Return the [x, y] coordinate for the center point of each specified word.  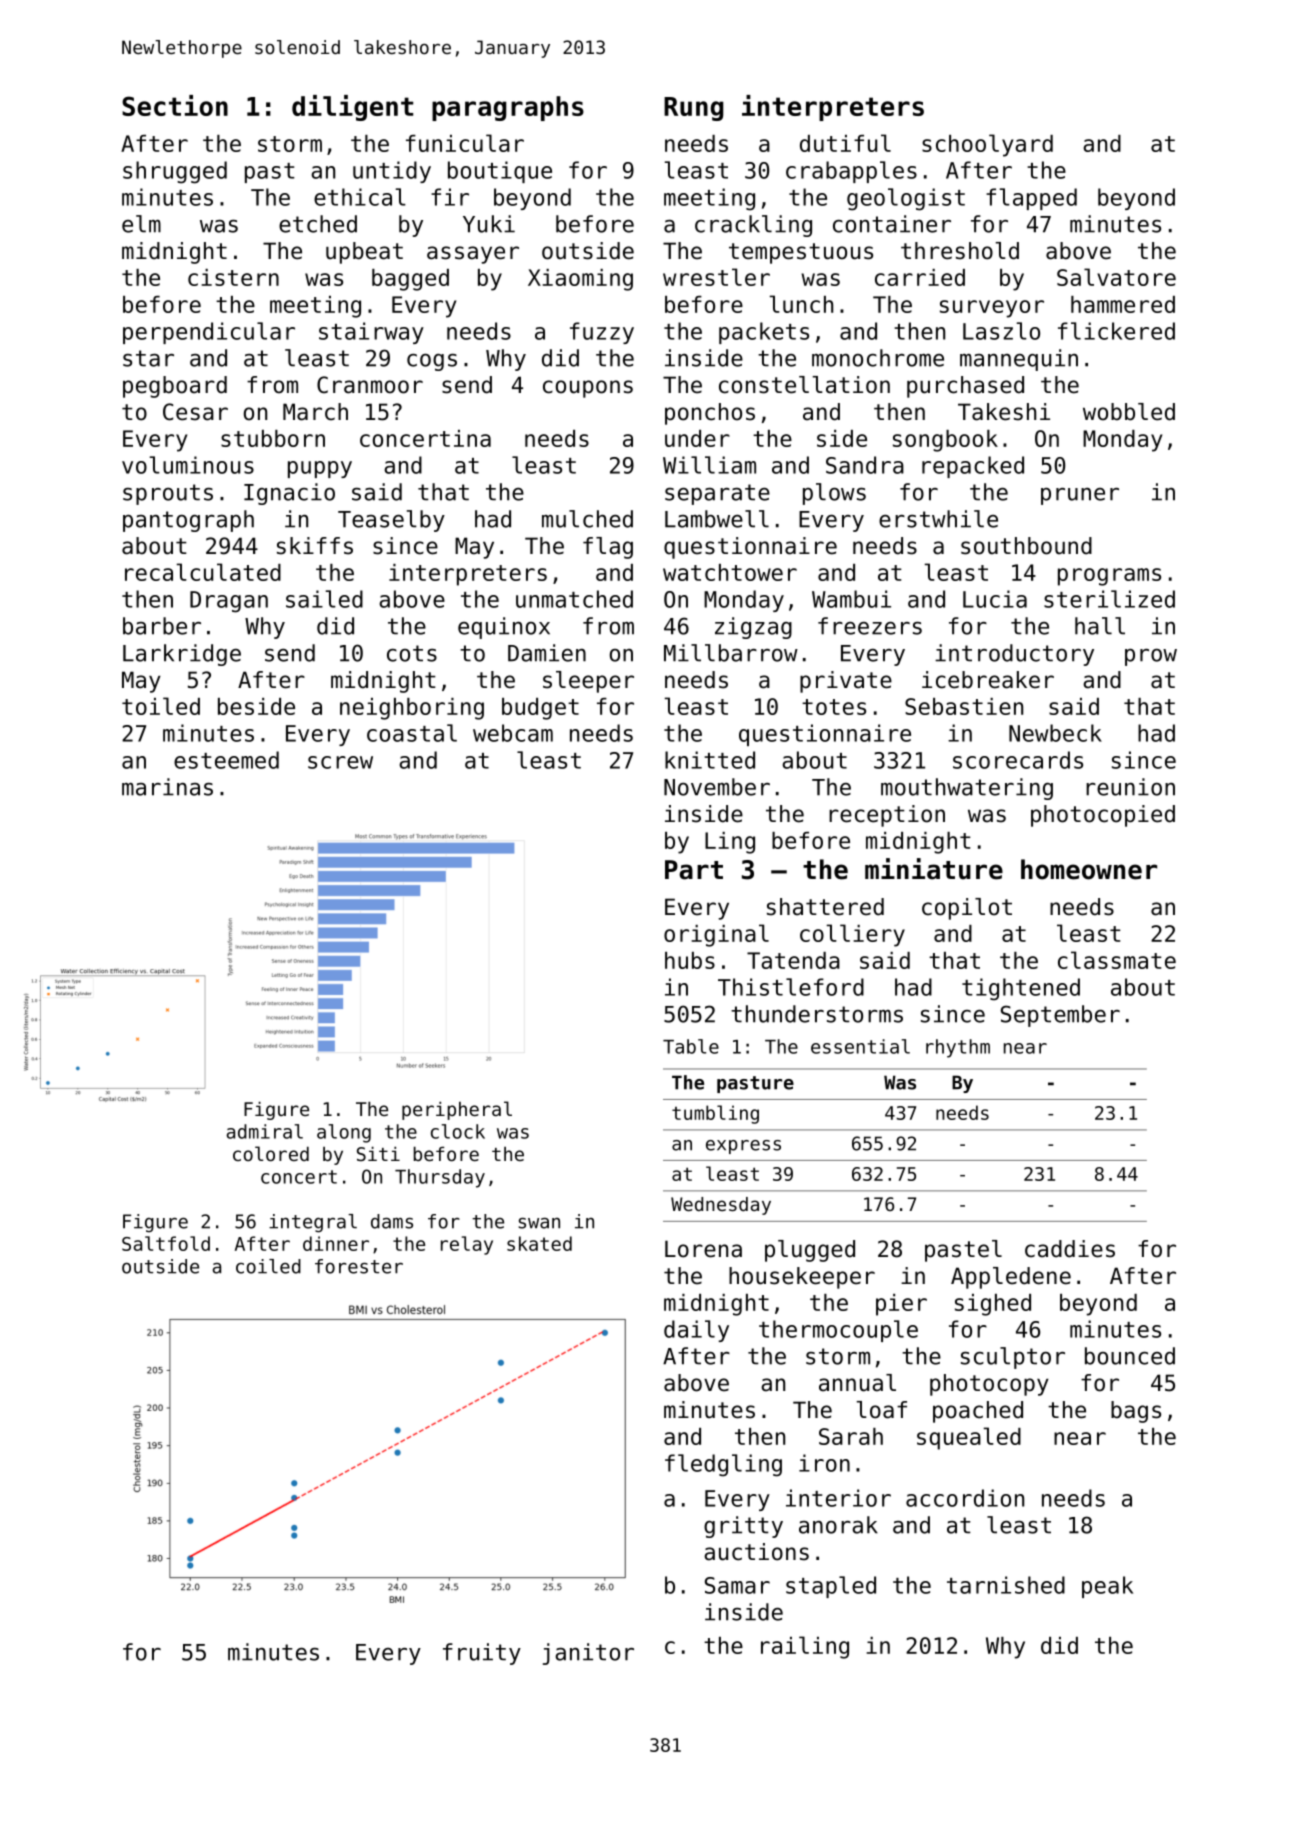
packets [764, 333]
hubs [690, 960]
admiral [264, 1131]
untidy [392, 172]
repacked [973, 467]
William [709, 465]
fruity [482, 1654]
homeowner [1089, 869]
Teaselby [391, 521]
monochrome [878, 358]
